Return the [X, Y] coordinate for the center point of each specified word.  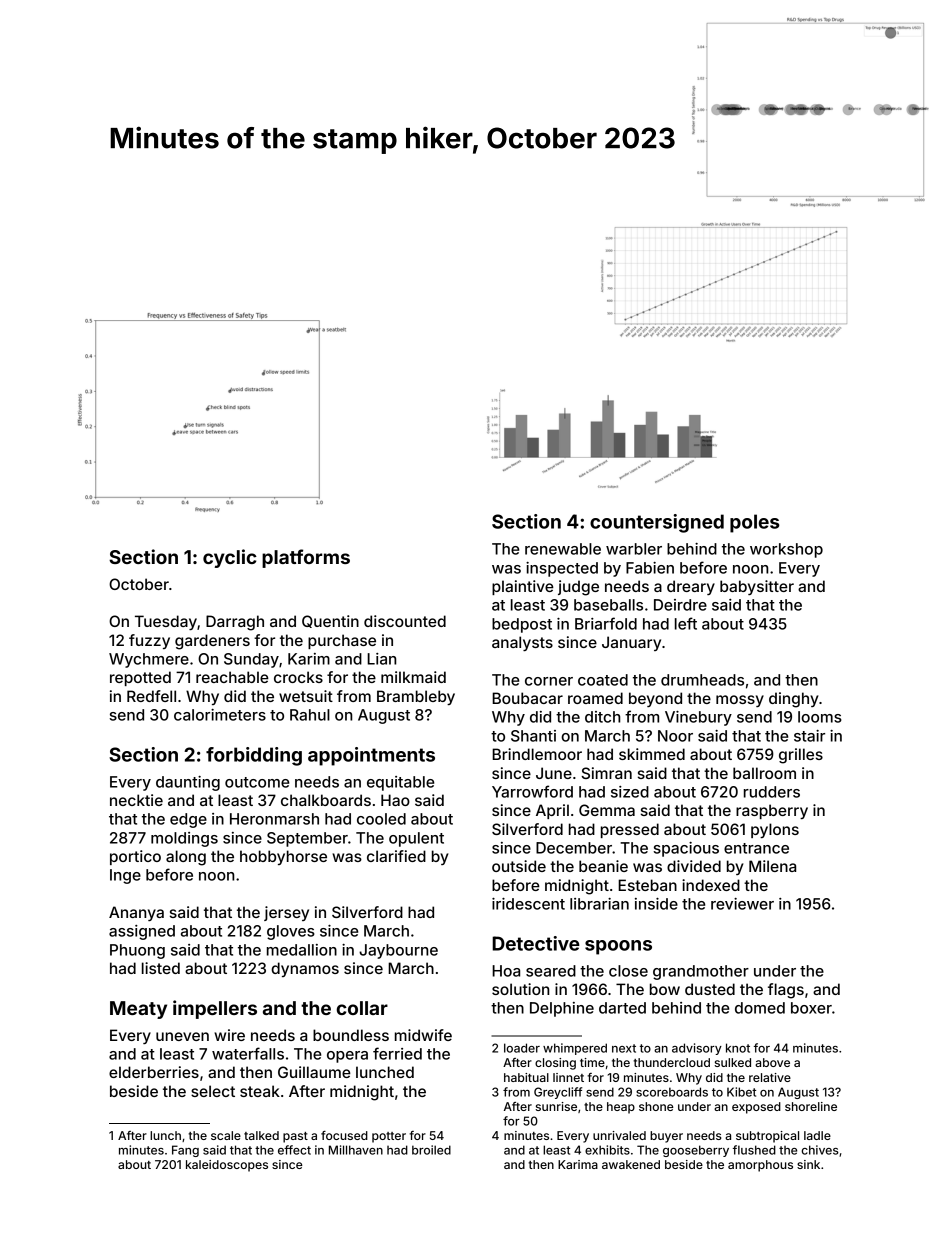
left [686, 623]
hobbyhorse [283, 857]
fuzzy [149, 641]
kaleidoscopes [227, 1166]
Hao [395, 800]
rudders [772, 792]
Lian [381, 659]
